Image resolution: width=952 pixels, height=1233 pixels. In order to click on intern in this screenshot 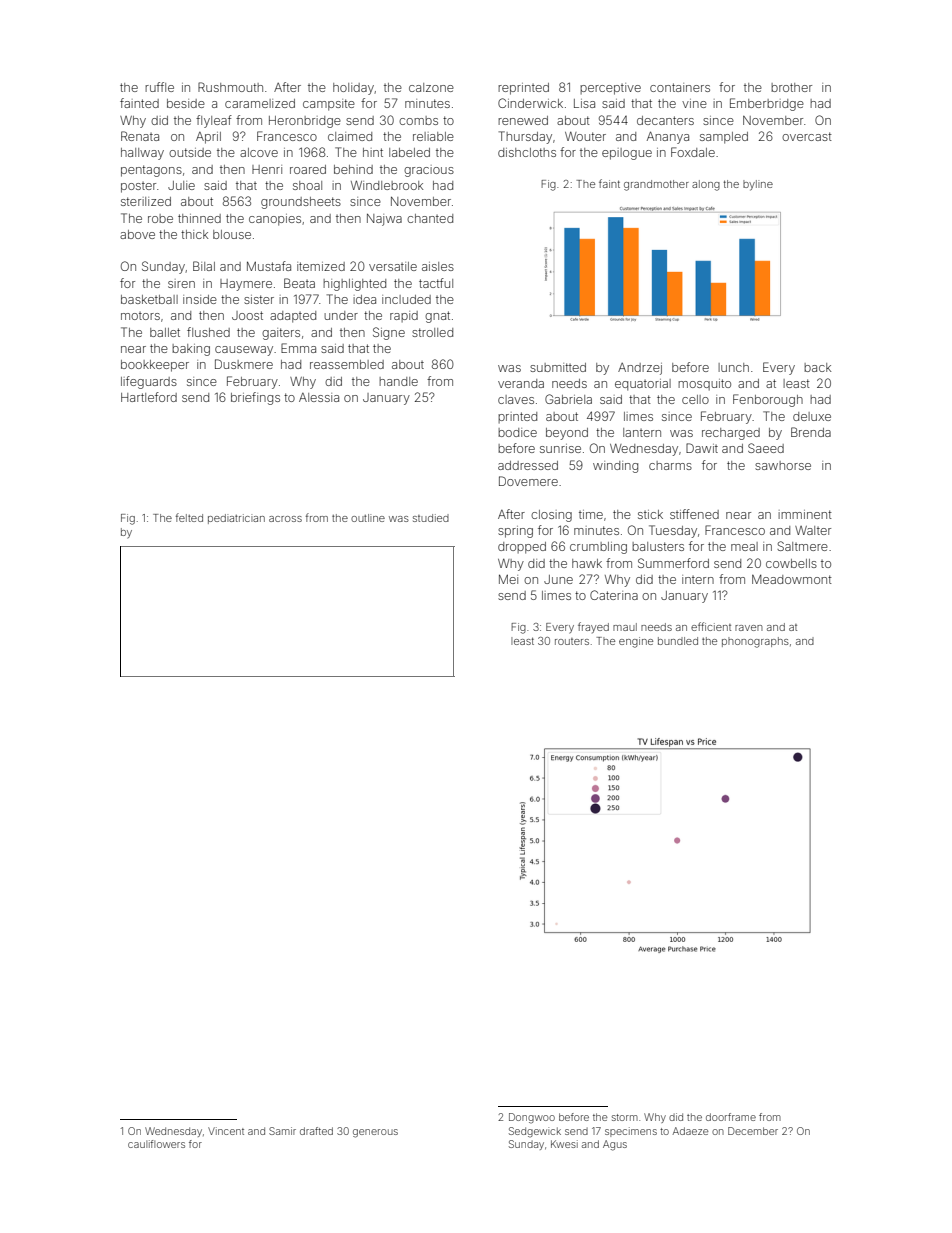, I will do `click(698, 579)`.
